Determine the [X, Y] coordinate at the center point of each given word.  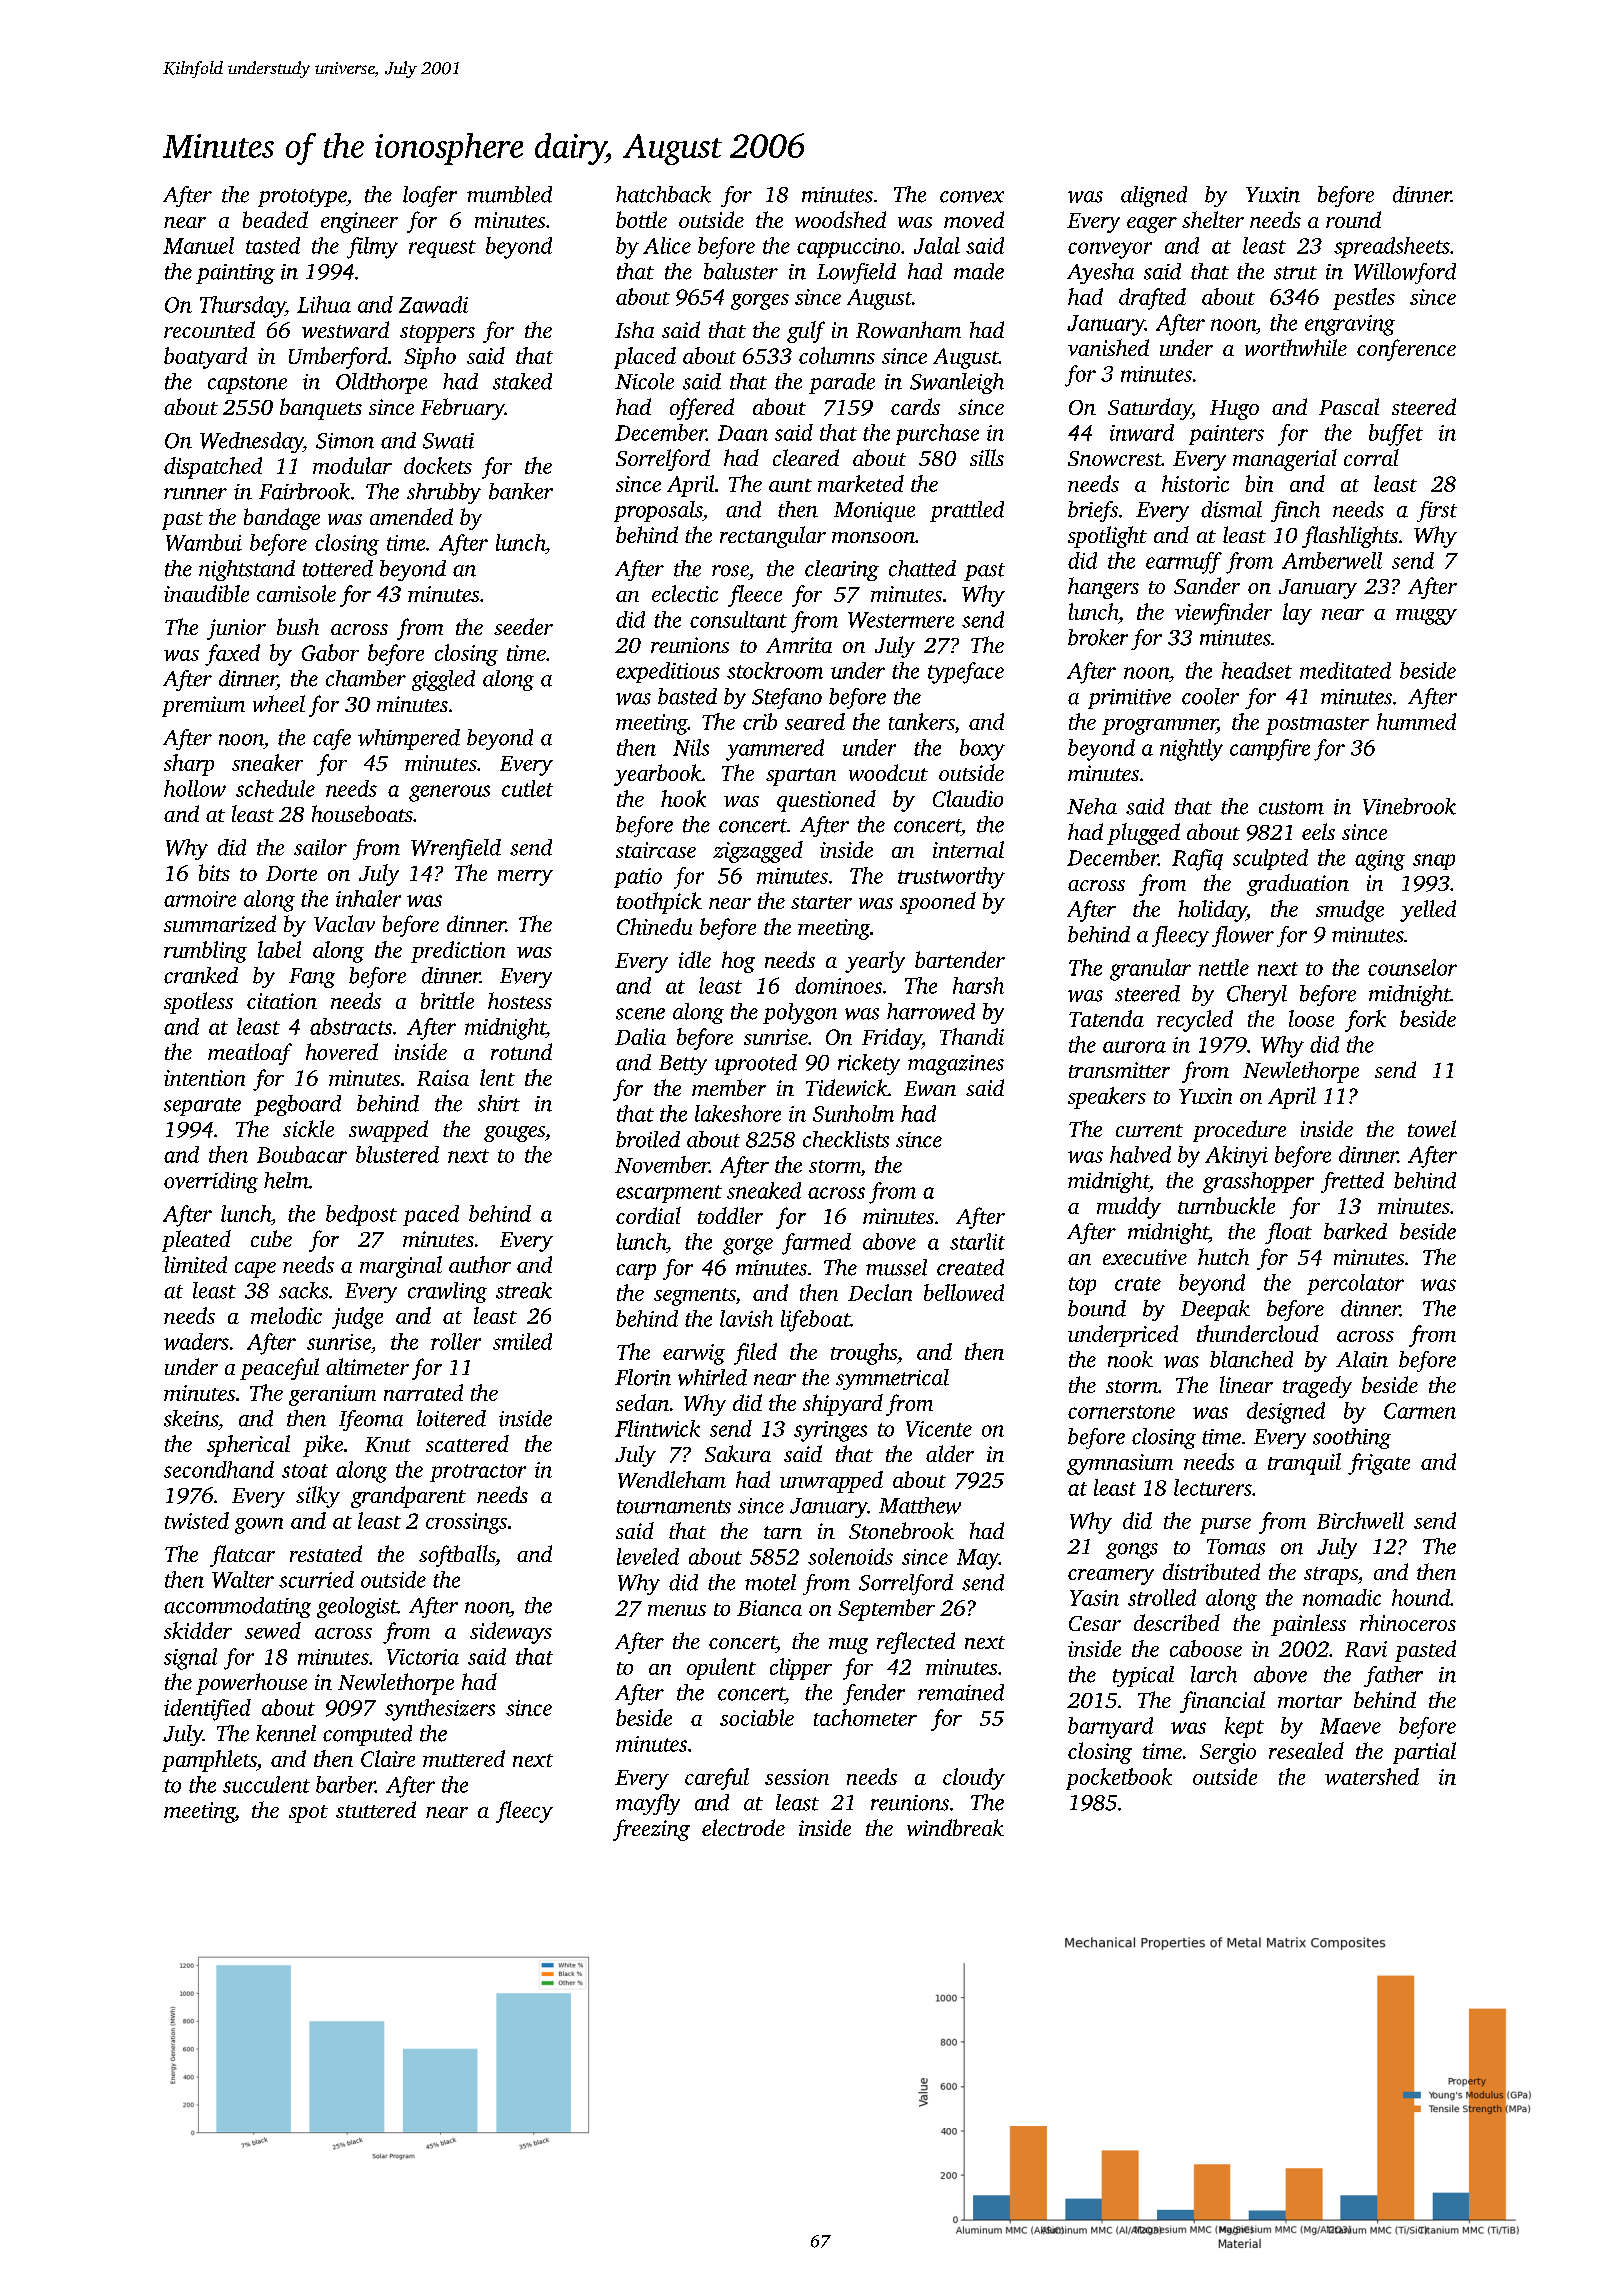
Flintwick [657, 1428]
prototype [302, 198]
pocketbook [1119, 1779]
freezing [651, 1830]
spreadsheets [1392, 247]
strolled [1162, 1597]
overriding [211, 1182]
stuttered [376, 1809]
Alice [667, 245]
